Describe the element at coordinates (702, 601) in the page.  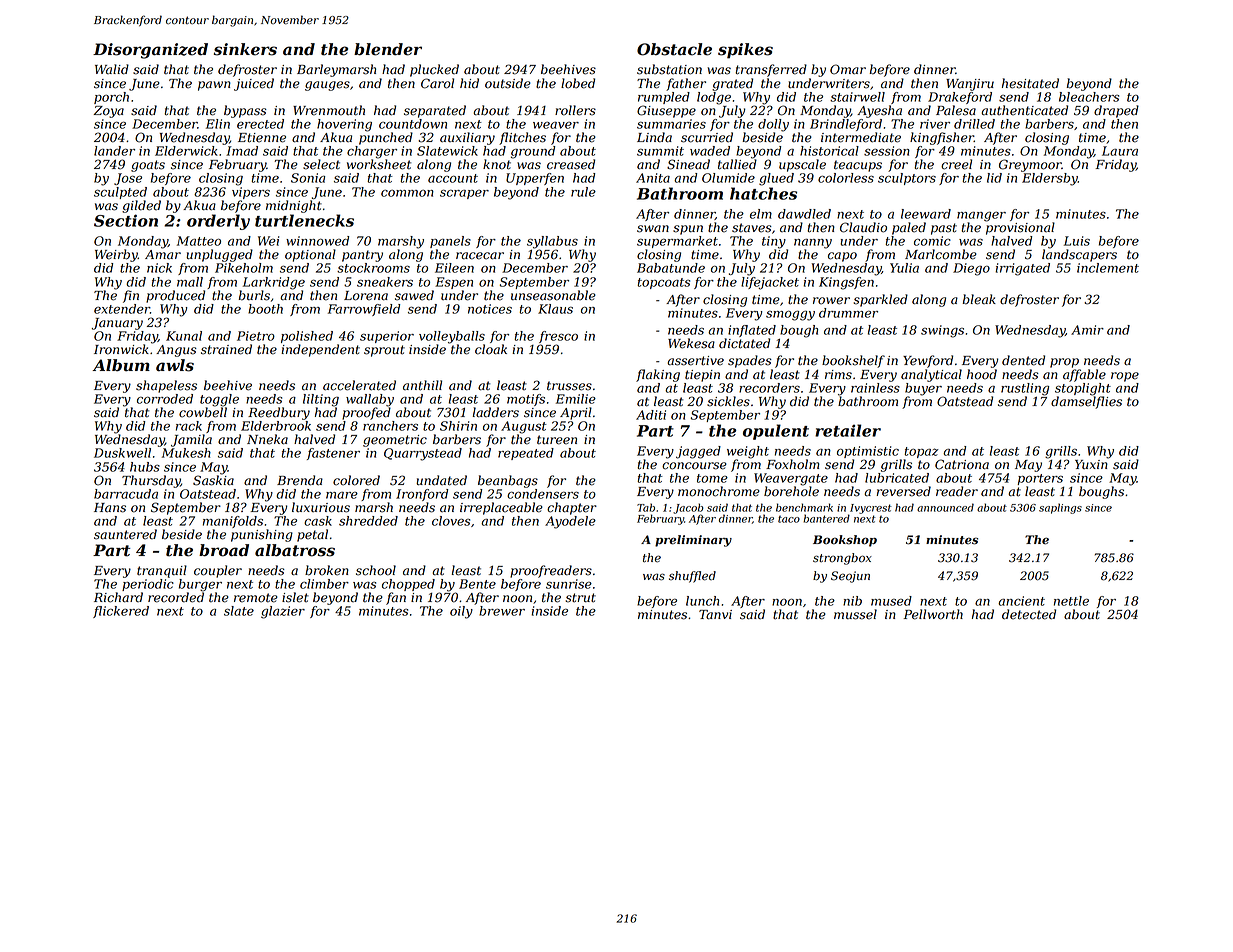
I see `lunch` at that location.
